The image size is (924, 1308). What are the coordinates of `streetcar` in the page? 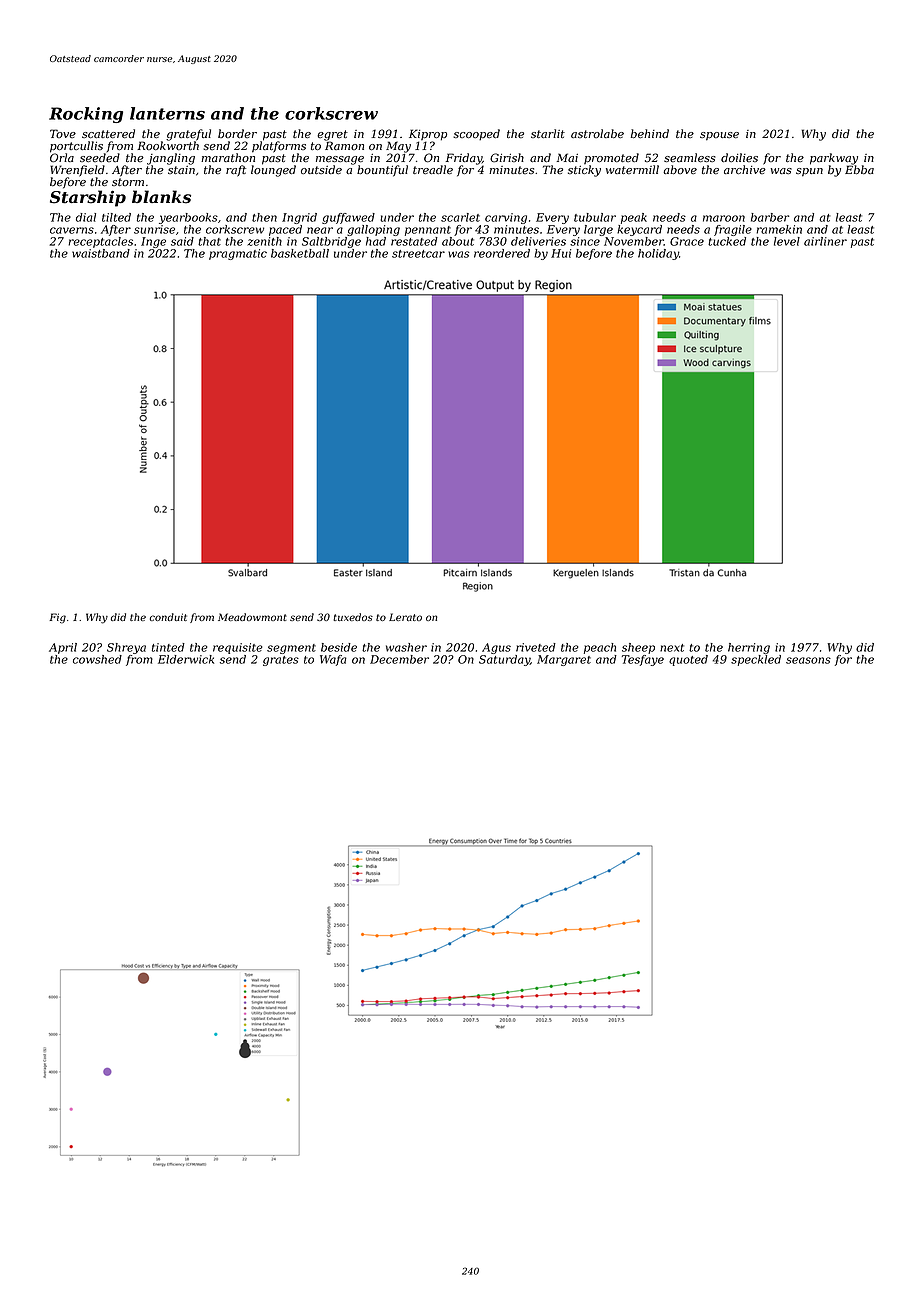 It's located at (418, 254).
